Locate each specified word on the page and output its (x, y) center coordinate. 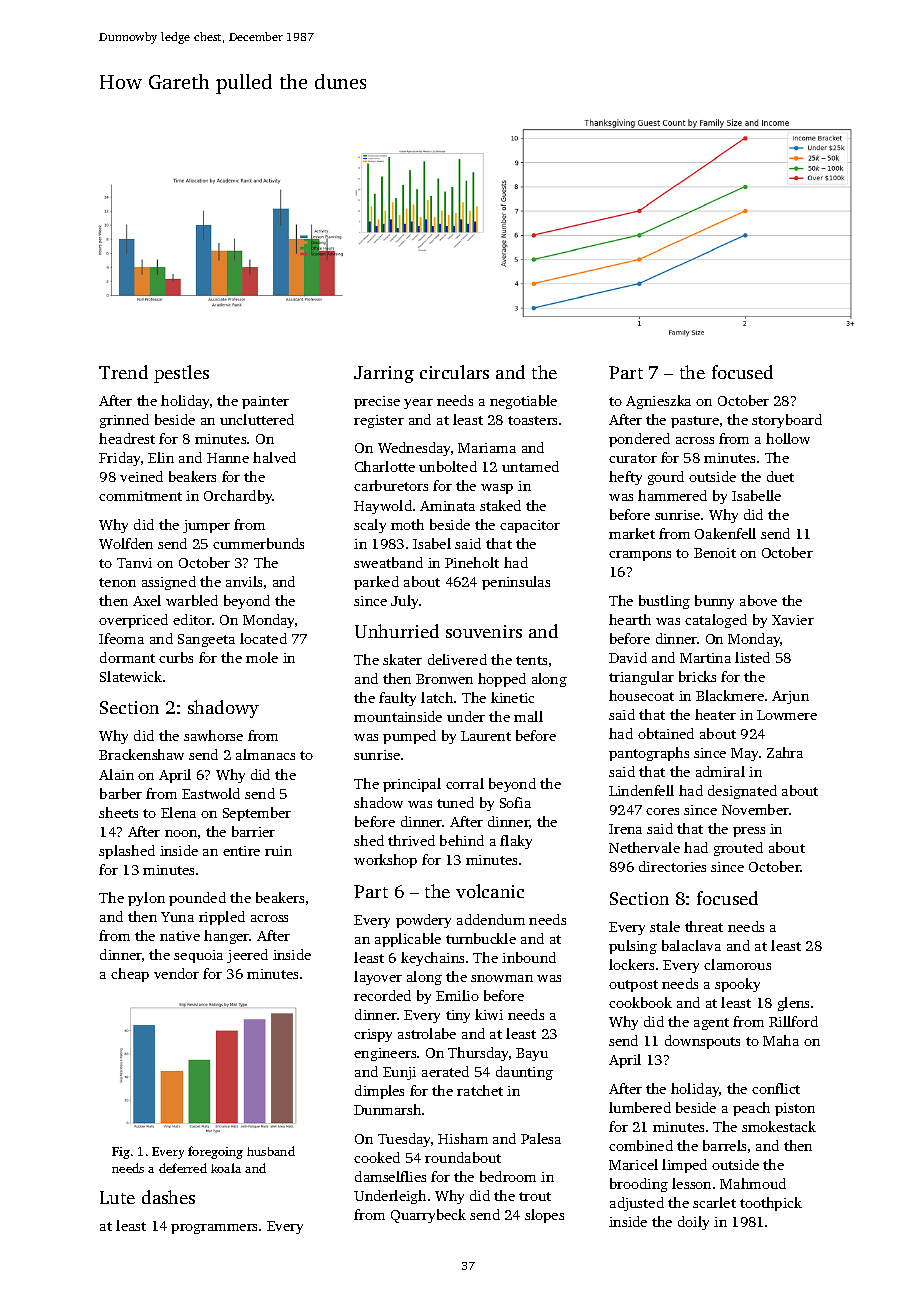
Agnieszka (658, 402)
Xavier (793, 620)
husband (271, 1151)
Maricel (633, 1164)
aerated (445, 1071)
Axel (147, 600)
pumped (409, 737)
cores (662, 811)
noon (181, 833)
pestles (181, 374)
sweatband (388, 562)
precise (377, 402)
